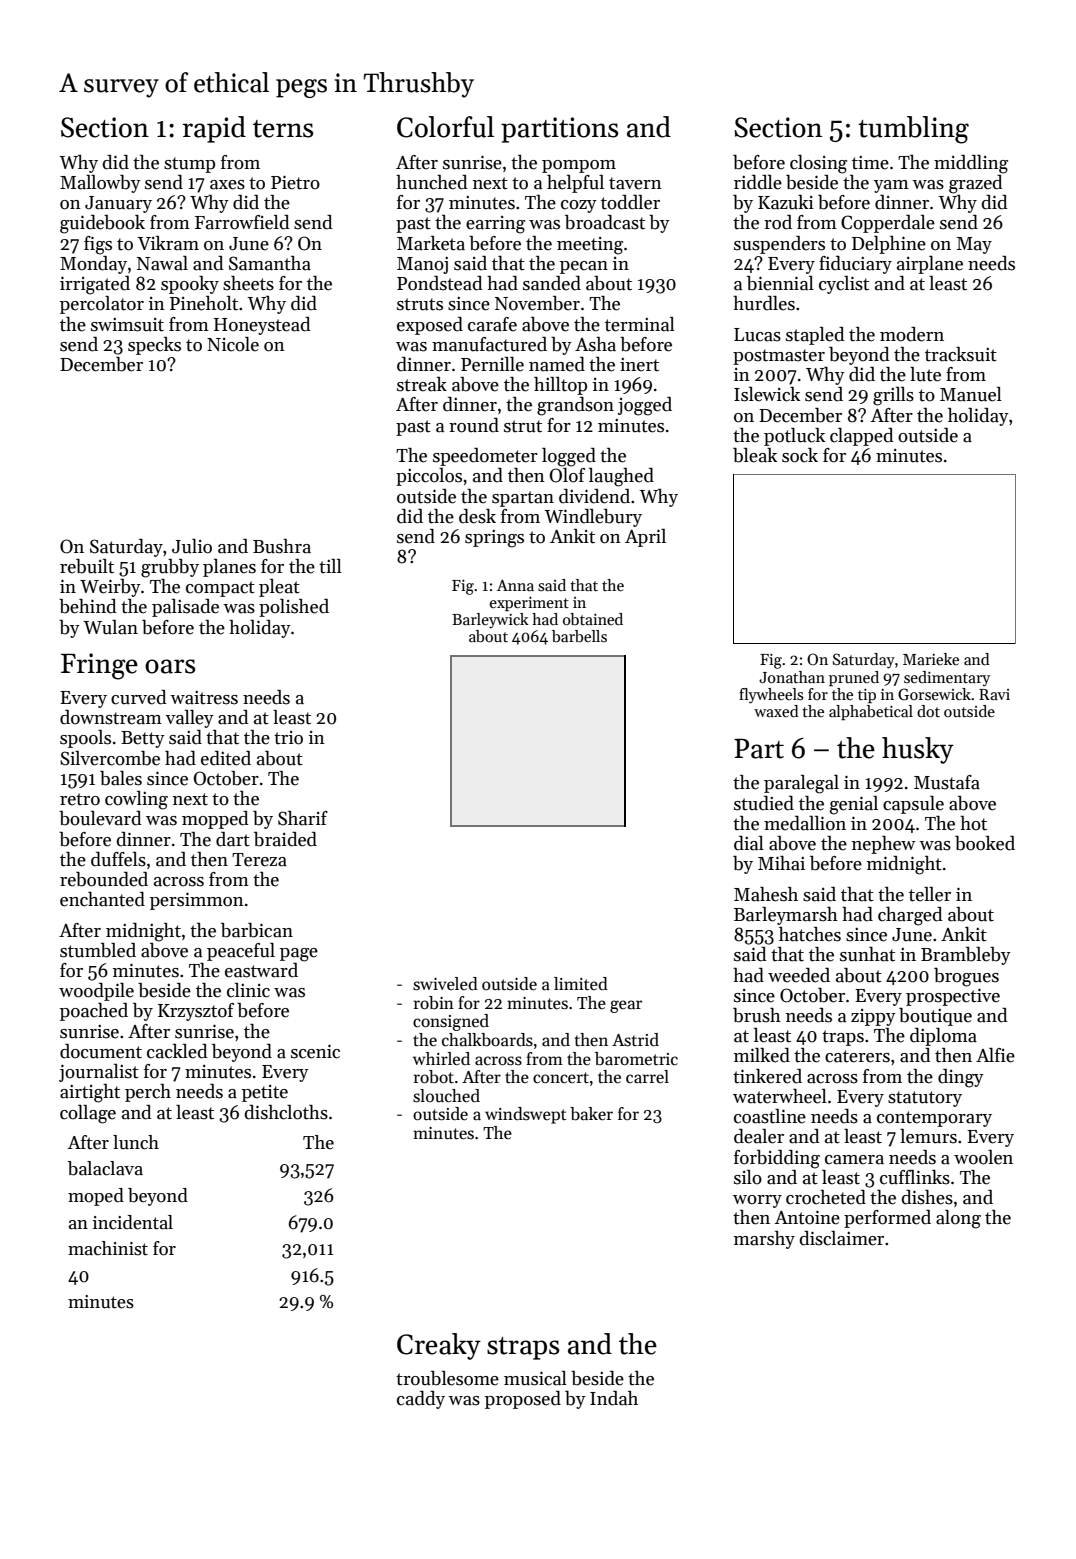 The image size is (1076, 1559). I want to click on proposed, so click(523, 1400).
